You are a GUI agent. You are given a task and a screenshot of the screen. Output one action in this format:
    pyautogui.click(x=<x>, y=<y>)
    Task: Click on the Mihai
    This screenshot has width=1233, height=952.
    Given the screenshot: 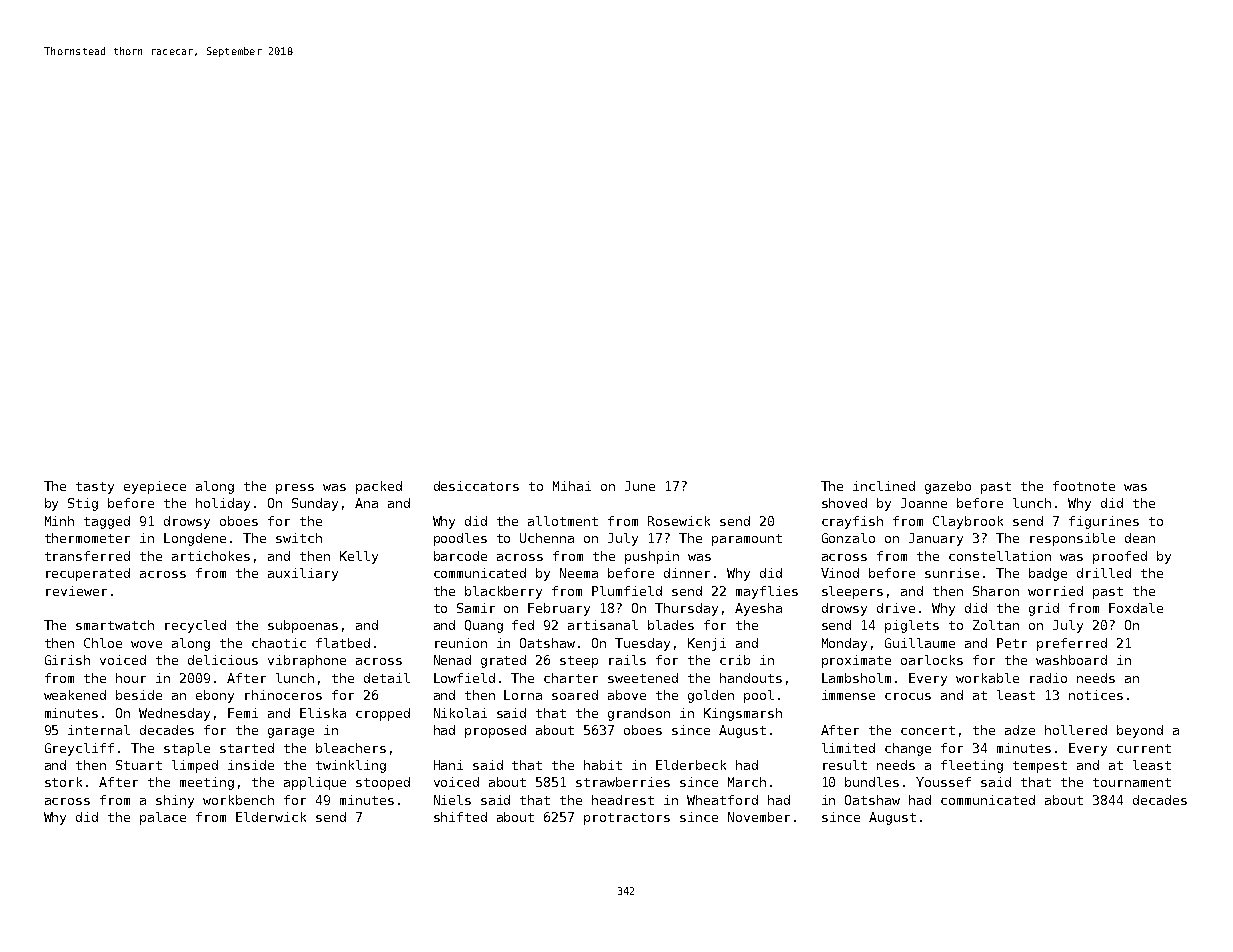 What is the action you would take?
    pyautogui.click(x=572, y=486)
